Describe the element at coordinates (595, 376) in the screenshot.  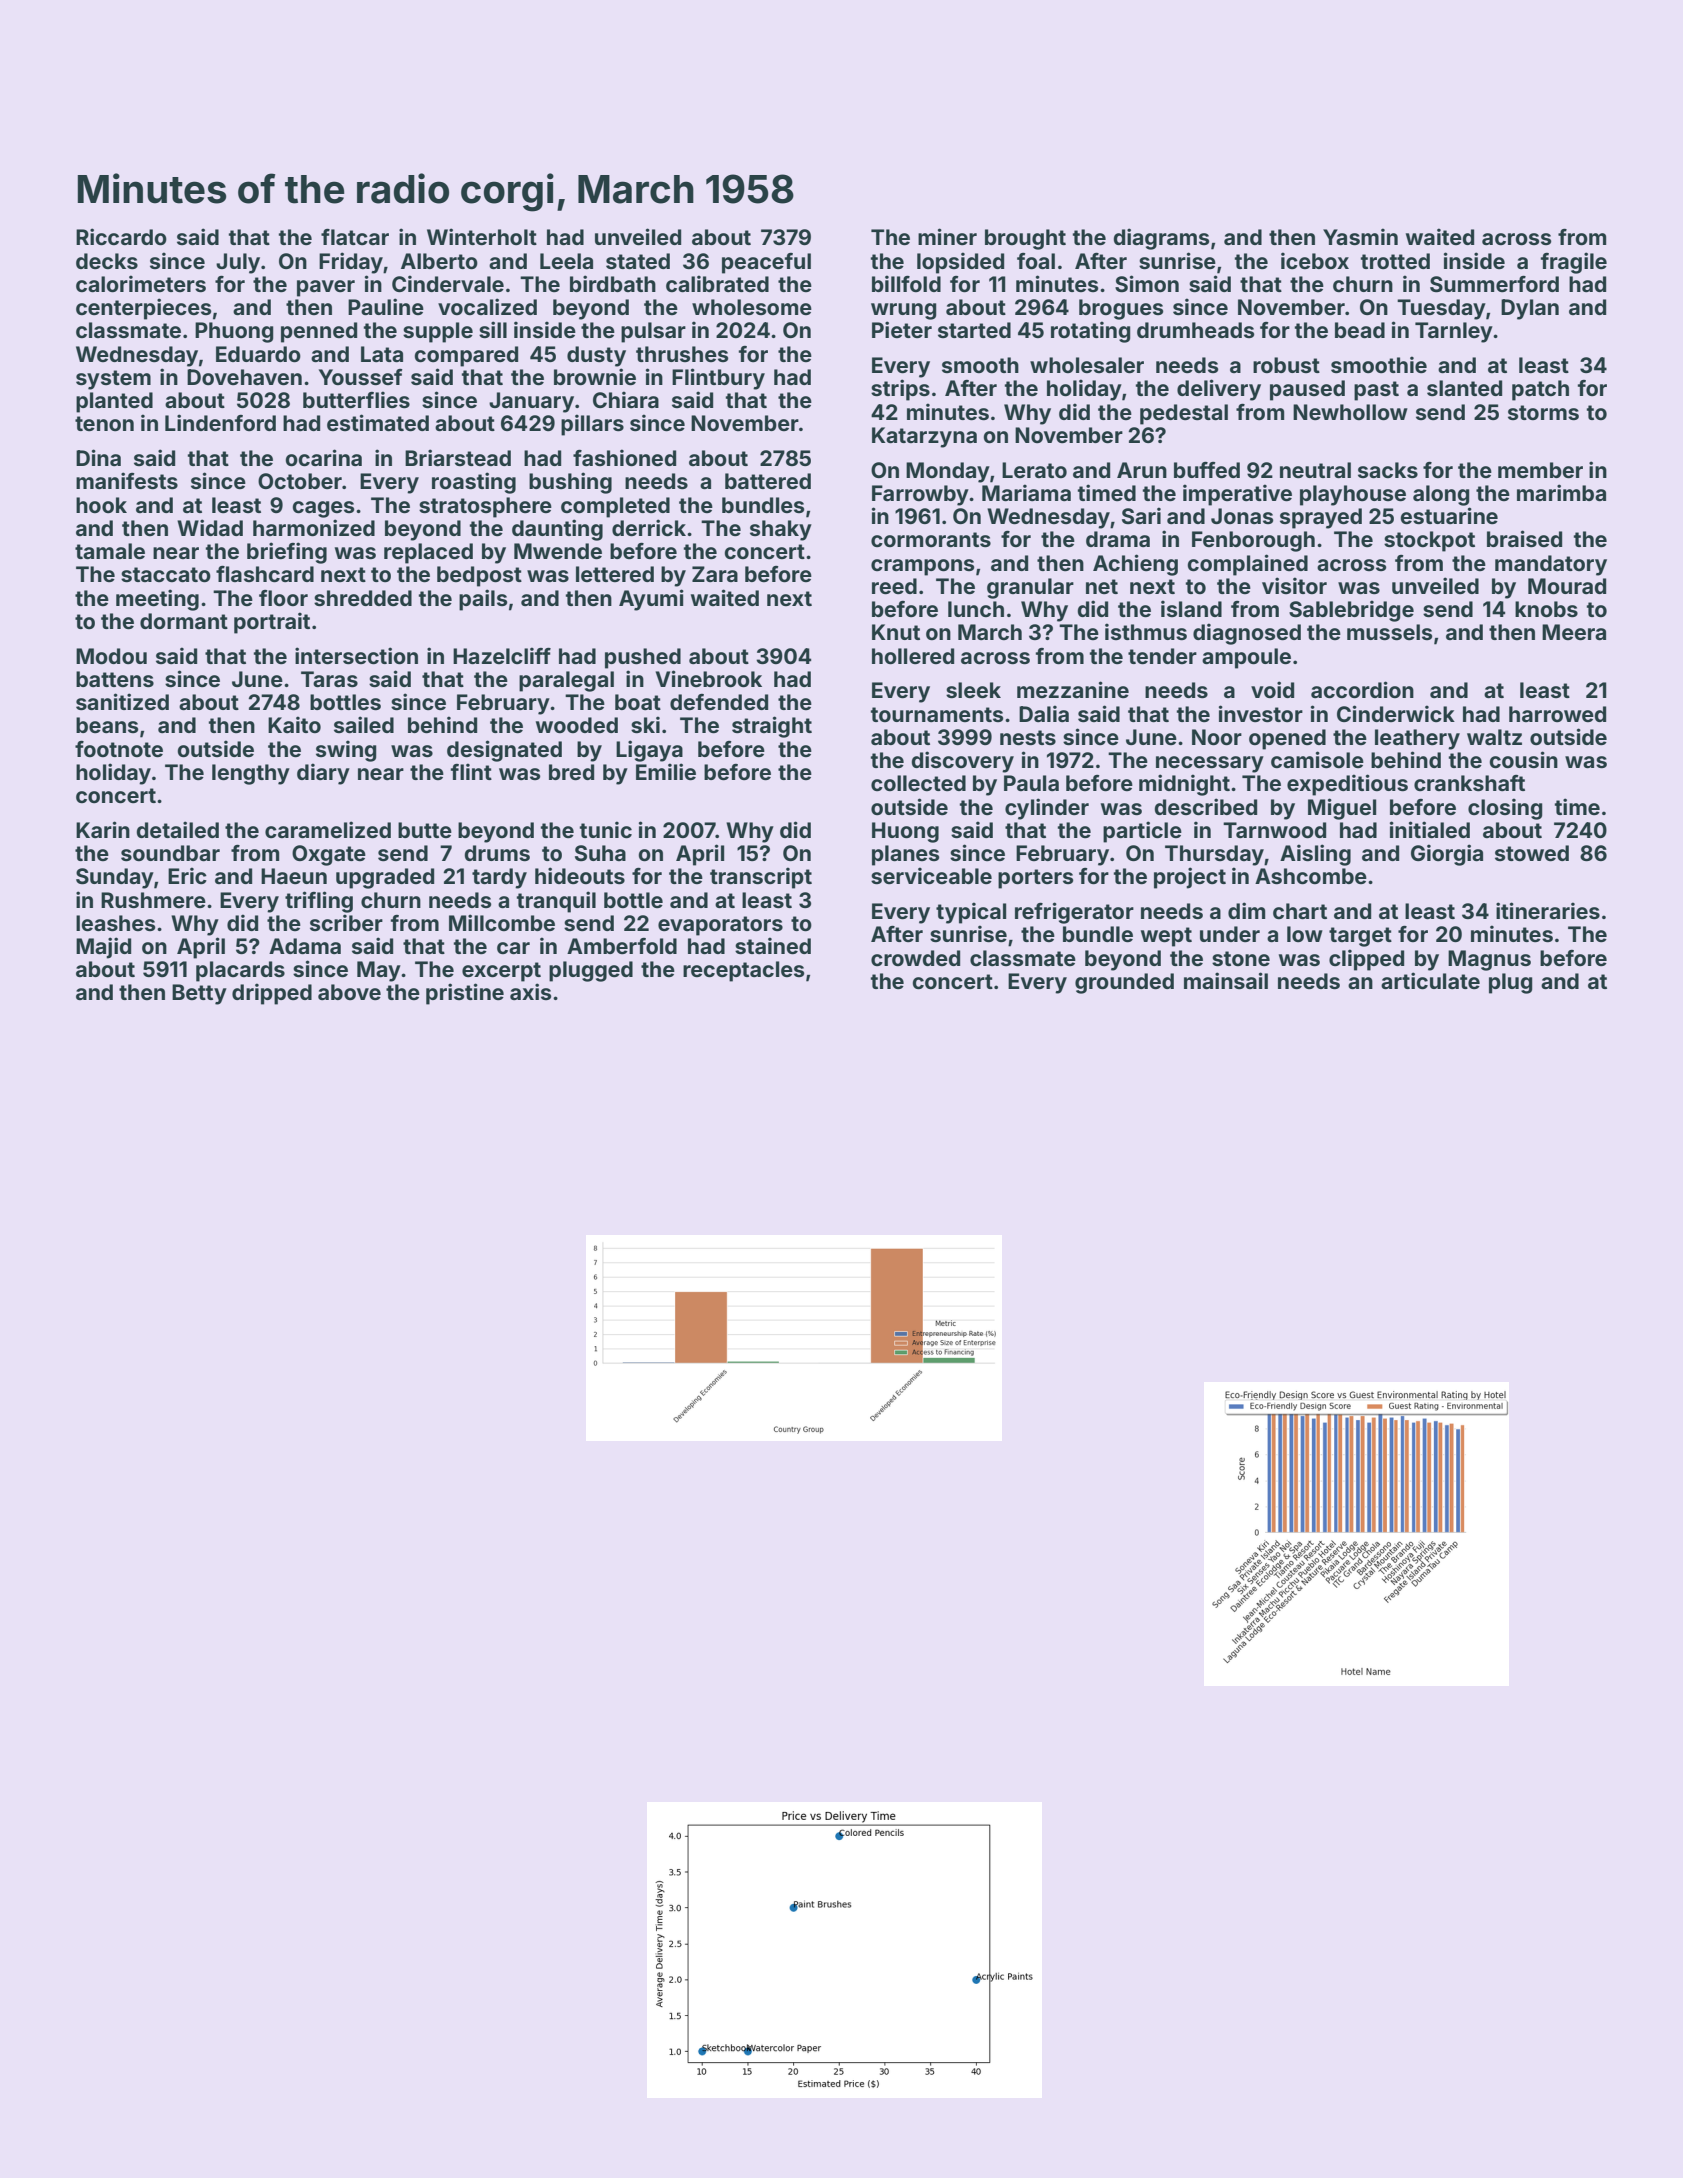
I see `brownie` at that location.
